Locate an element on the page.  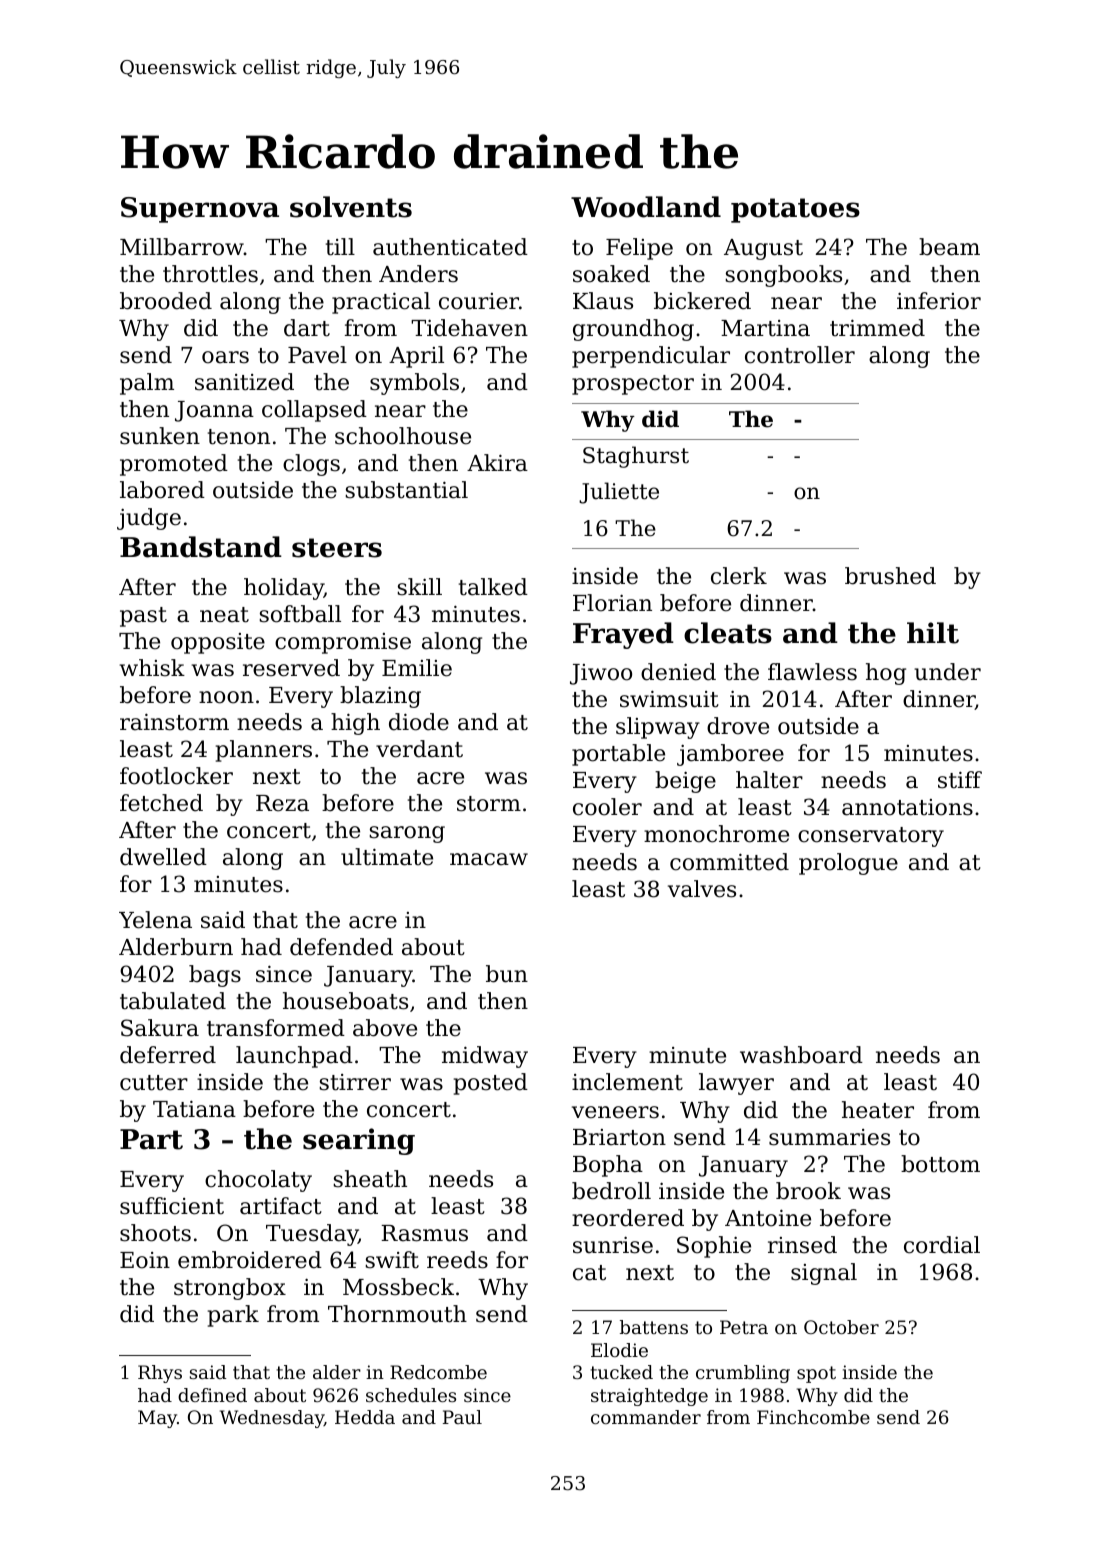
heater is located at coordinates (878, 1110).
